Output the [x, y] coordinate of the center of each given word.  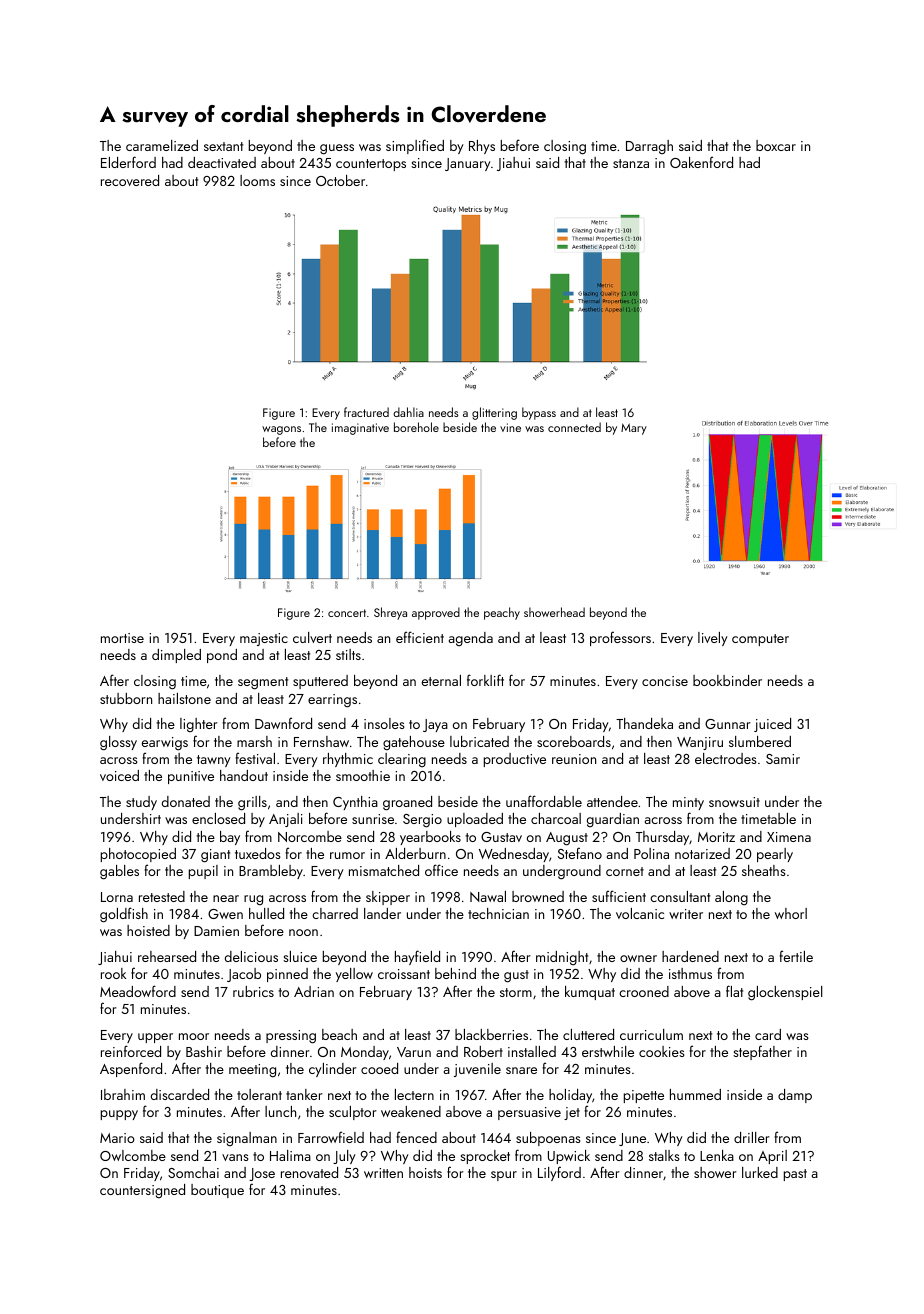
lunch [280, 1111]
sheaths [764, 870]
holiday [570, 1096]
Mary [634, 429]
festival [255, 758]
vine [510, 427]
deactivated [222, 162]
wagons [281, 430]
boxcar [776, 145]
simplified [415, 146]
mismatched [384, 870]
